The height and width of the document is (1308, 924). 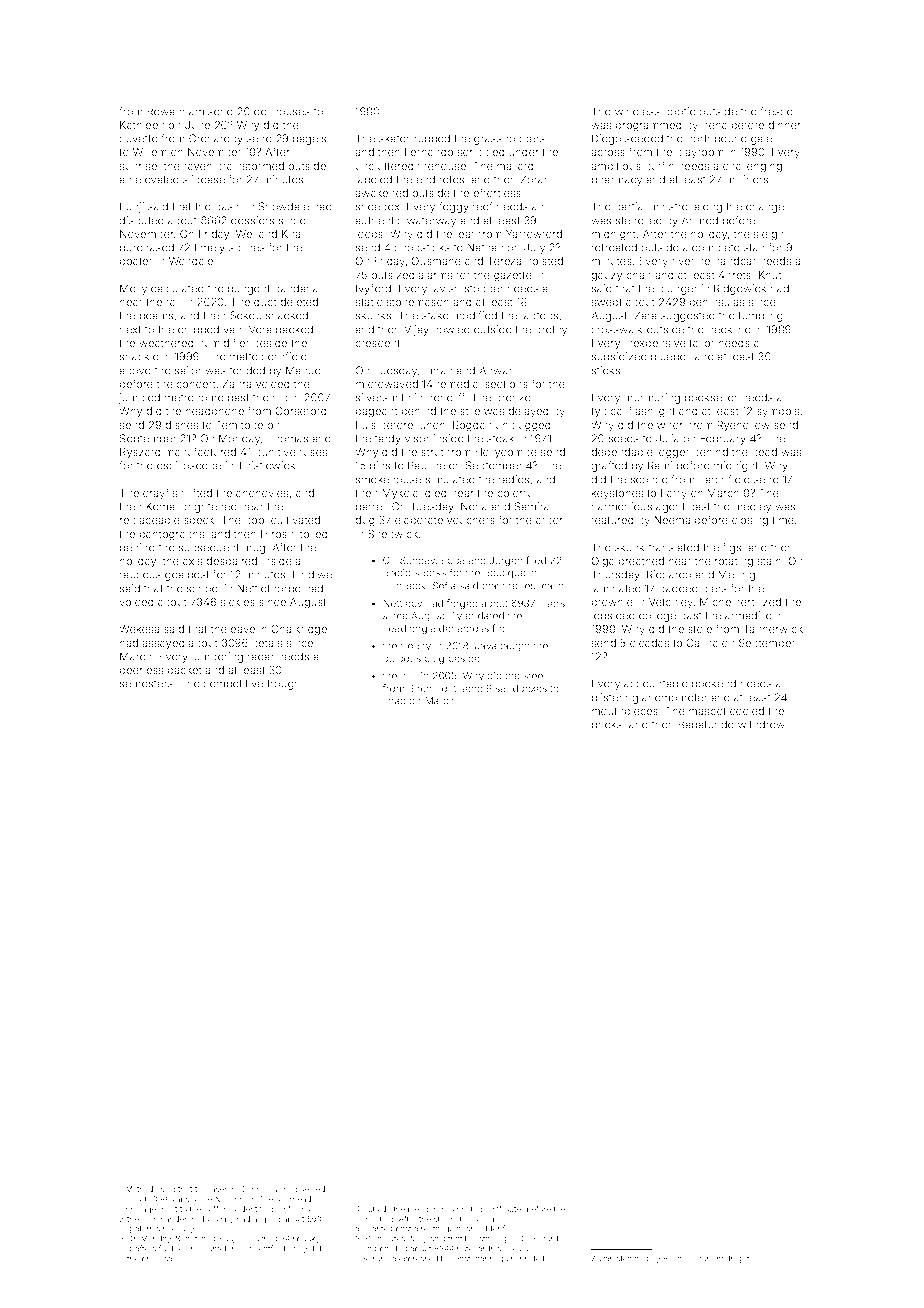 I want to click on steamed, so click(x=632, y=1258).
